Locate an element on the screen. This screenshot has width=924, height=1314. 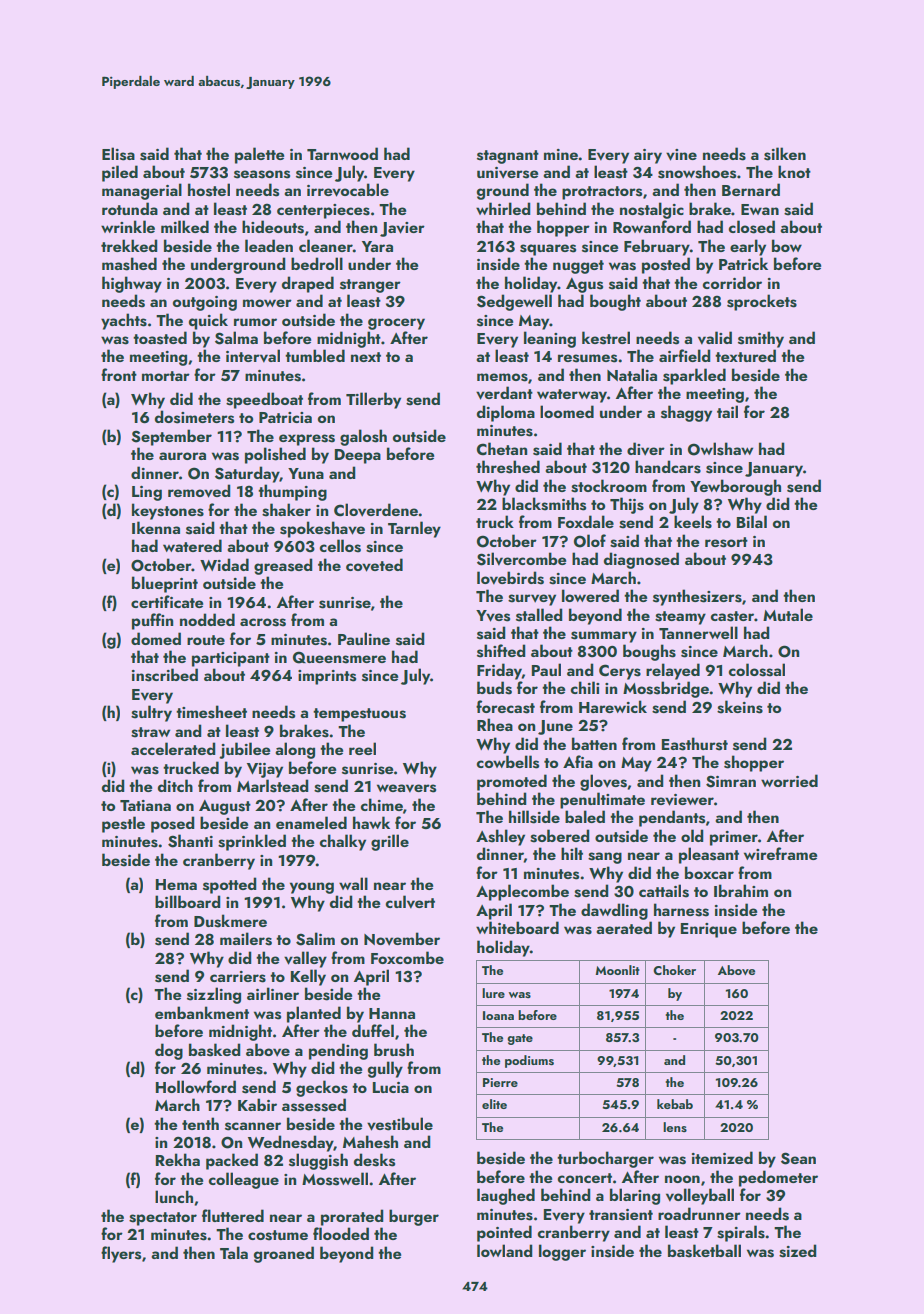
Pierre is located at coordinates (500, 1082).
